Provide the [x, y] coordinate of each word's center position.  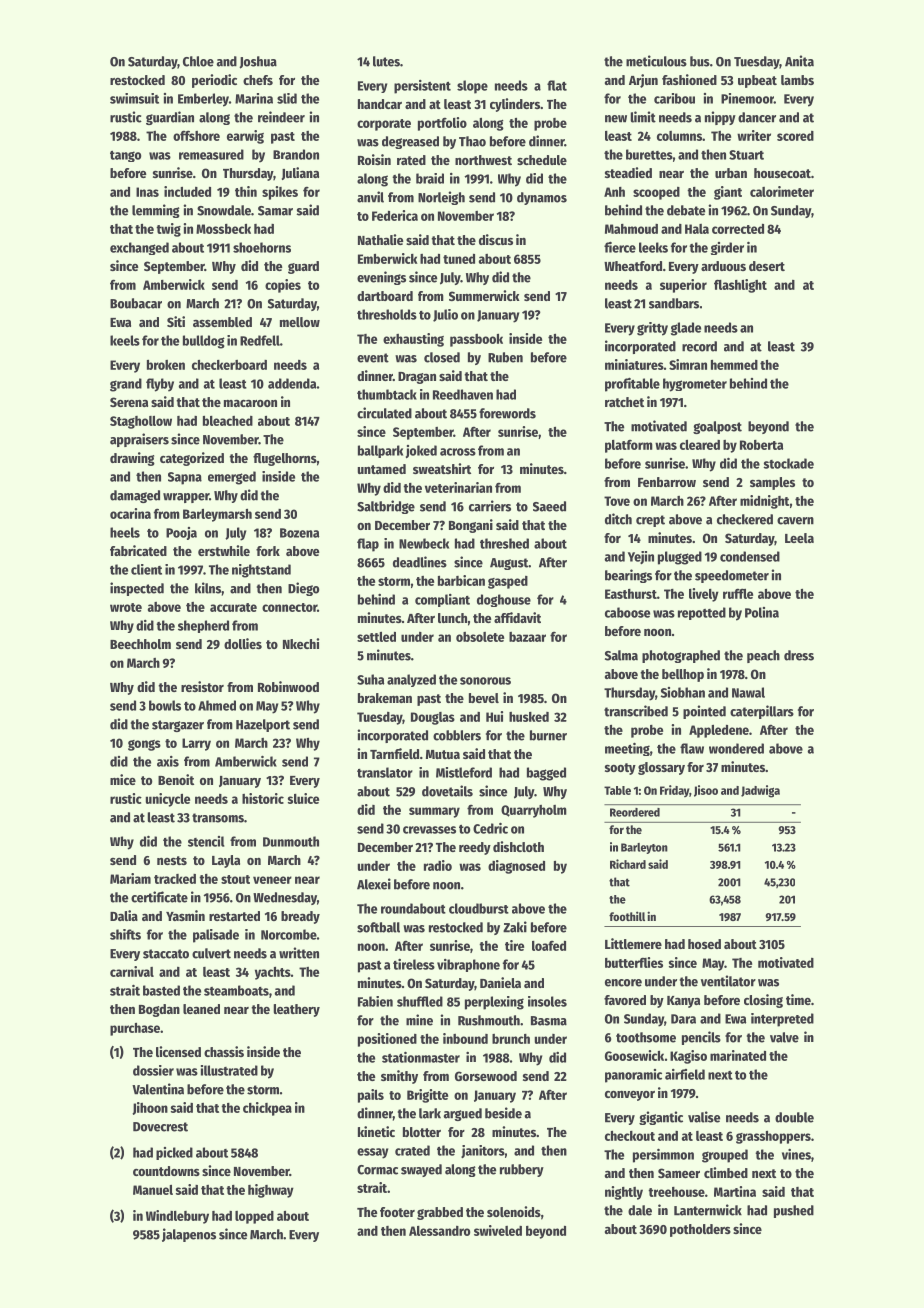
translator [385, 772]
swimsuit [134, 98]
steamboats [236, 990]
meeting [627, 749]
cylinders [515, 105]
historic [263, 798]
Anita [799, 61]
